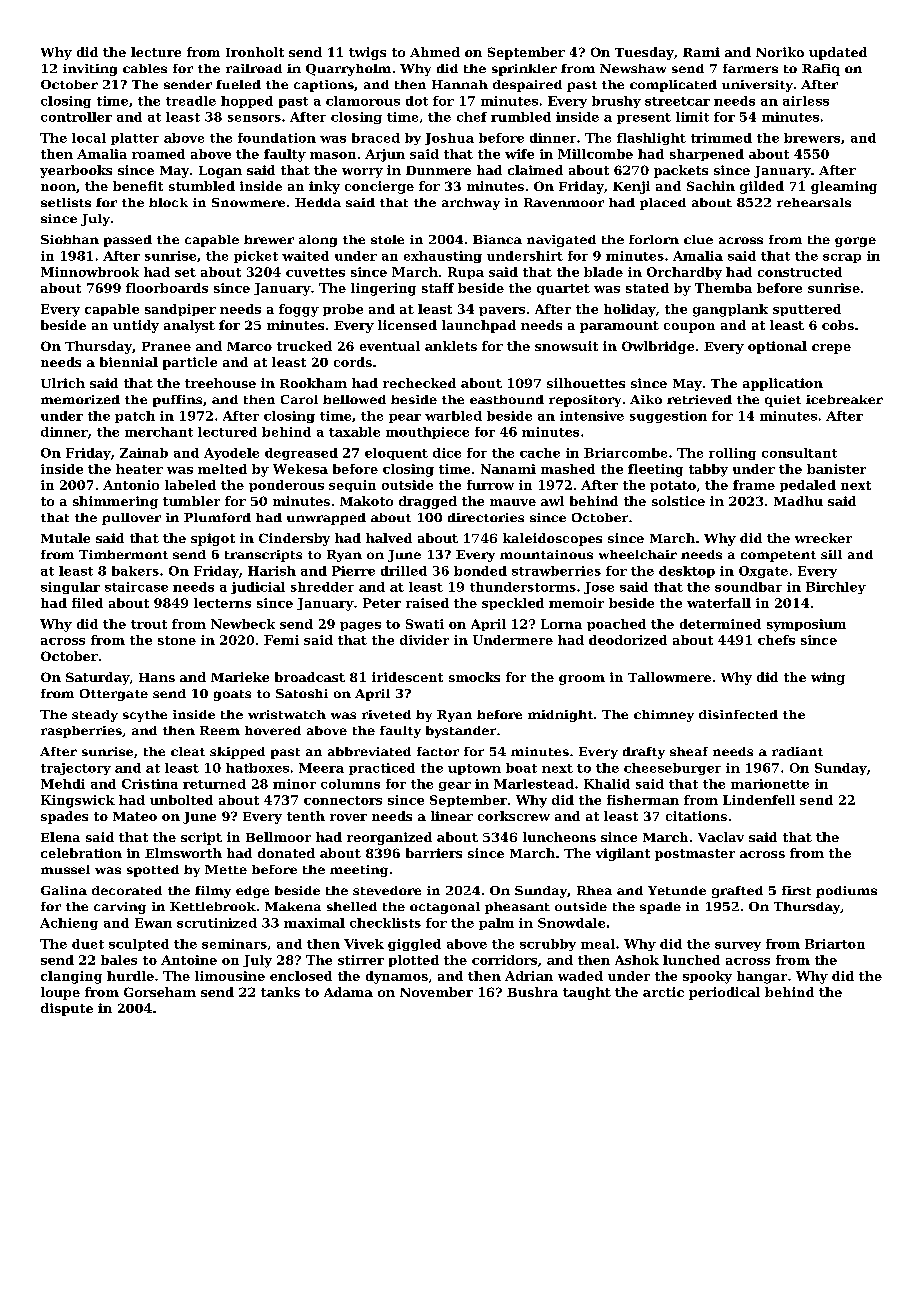 Image resolution: width=924 pixels, height=1308 pixels. I want to click on Ironholt, so click(255, 52).
